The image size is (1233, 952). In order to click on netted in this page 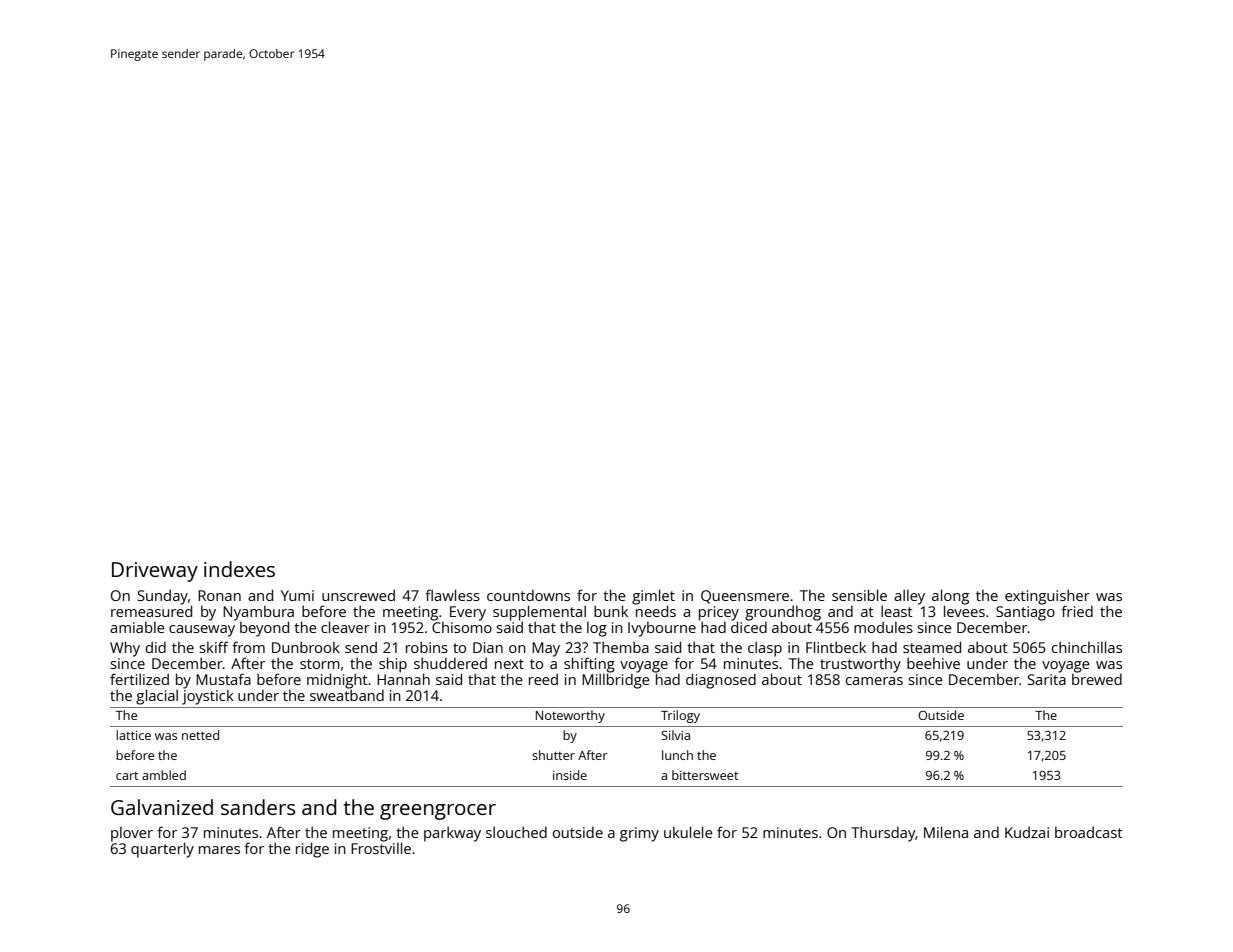, I will do `click(200, 735)`.
